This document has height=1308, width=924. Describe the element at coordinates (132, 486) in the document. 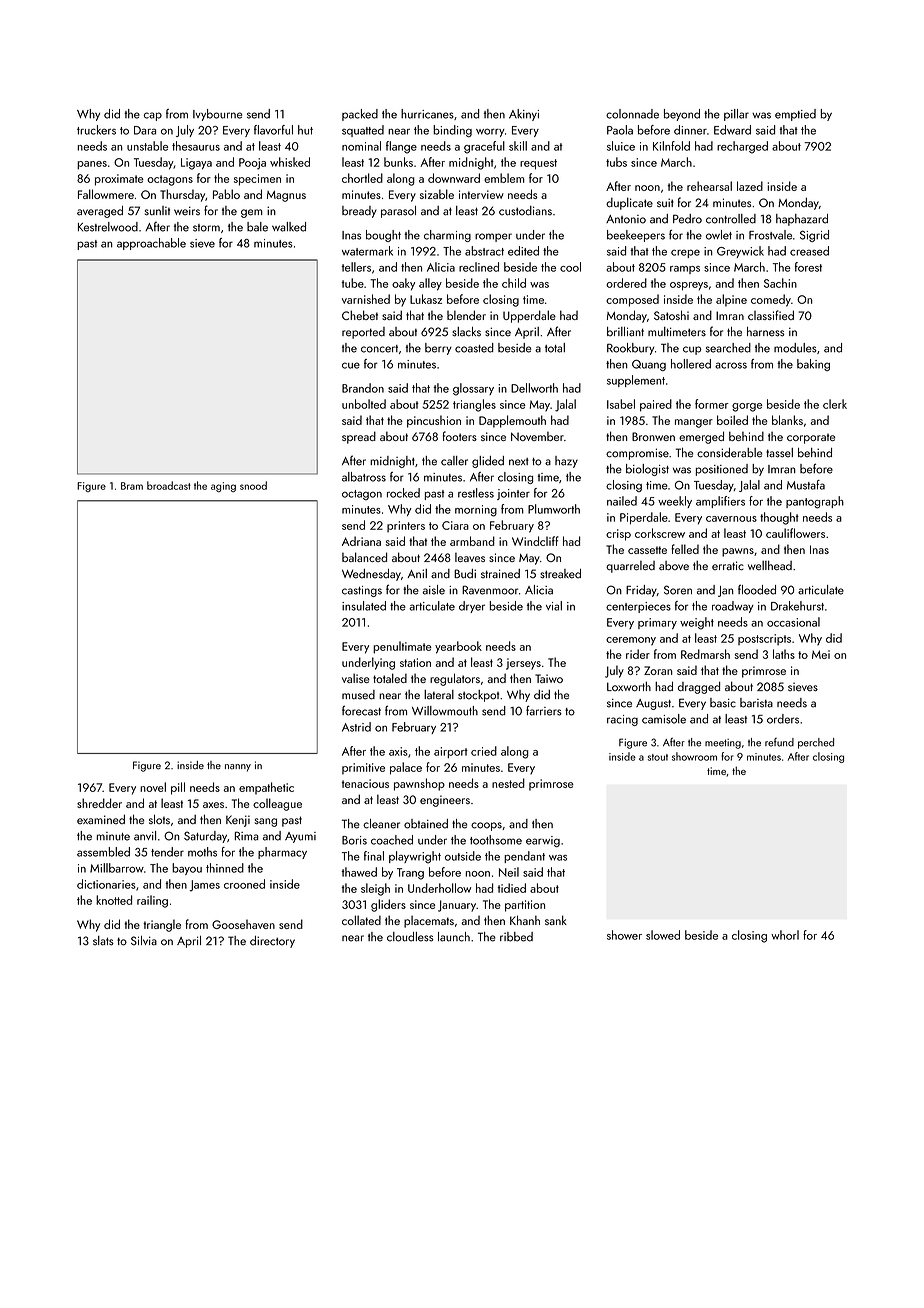

I see `Bram` at that location.
